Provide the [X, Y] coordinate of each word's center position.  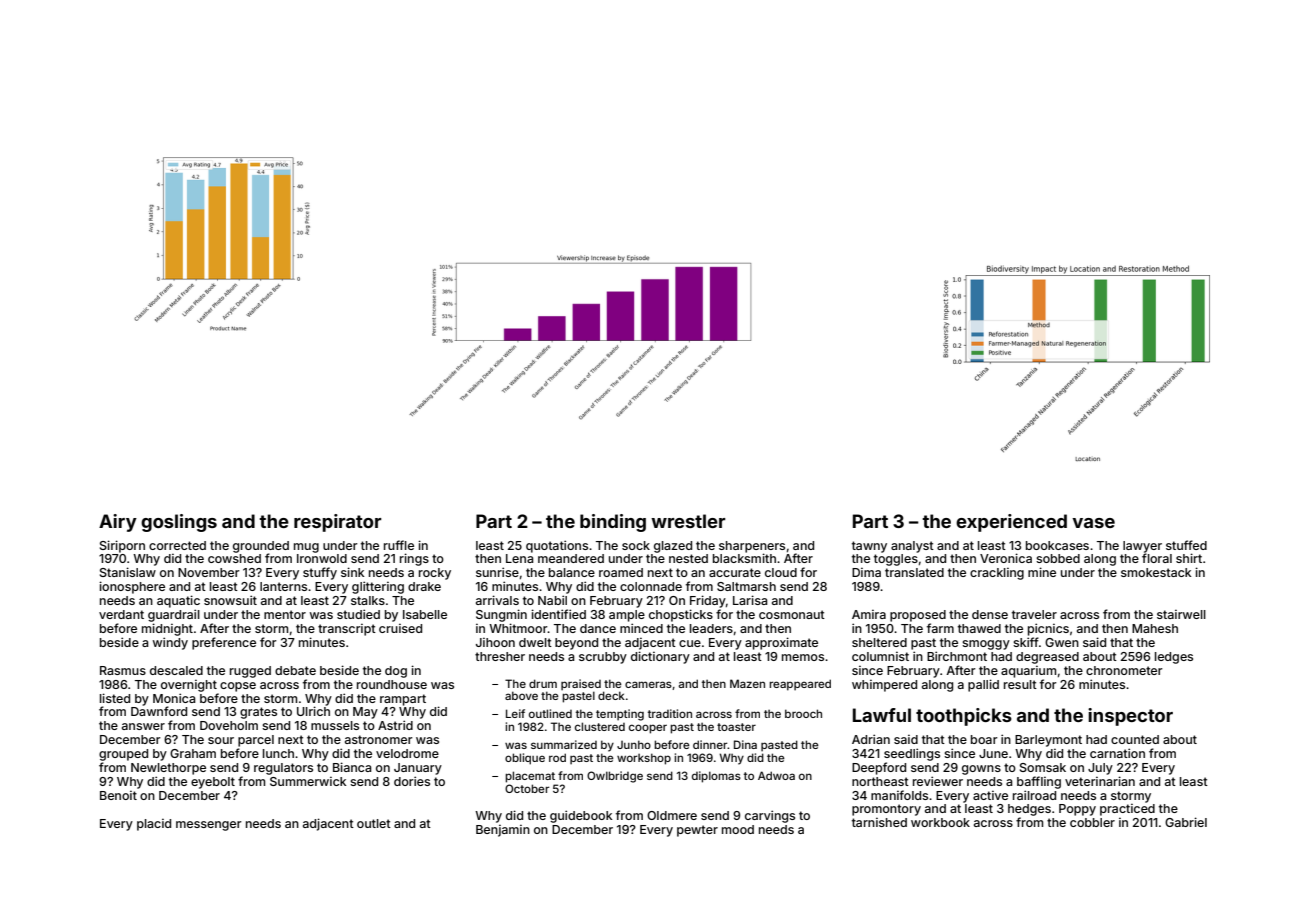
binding [613, 523]
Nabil [552, 600]
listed [115, 698]
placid [154, 825]
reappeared [800, 685]
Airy [118, 523]
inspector [1130, 717]
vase [1093, 523]
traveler [1034, 614]
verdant [121, 614]
